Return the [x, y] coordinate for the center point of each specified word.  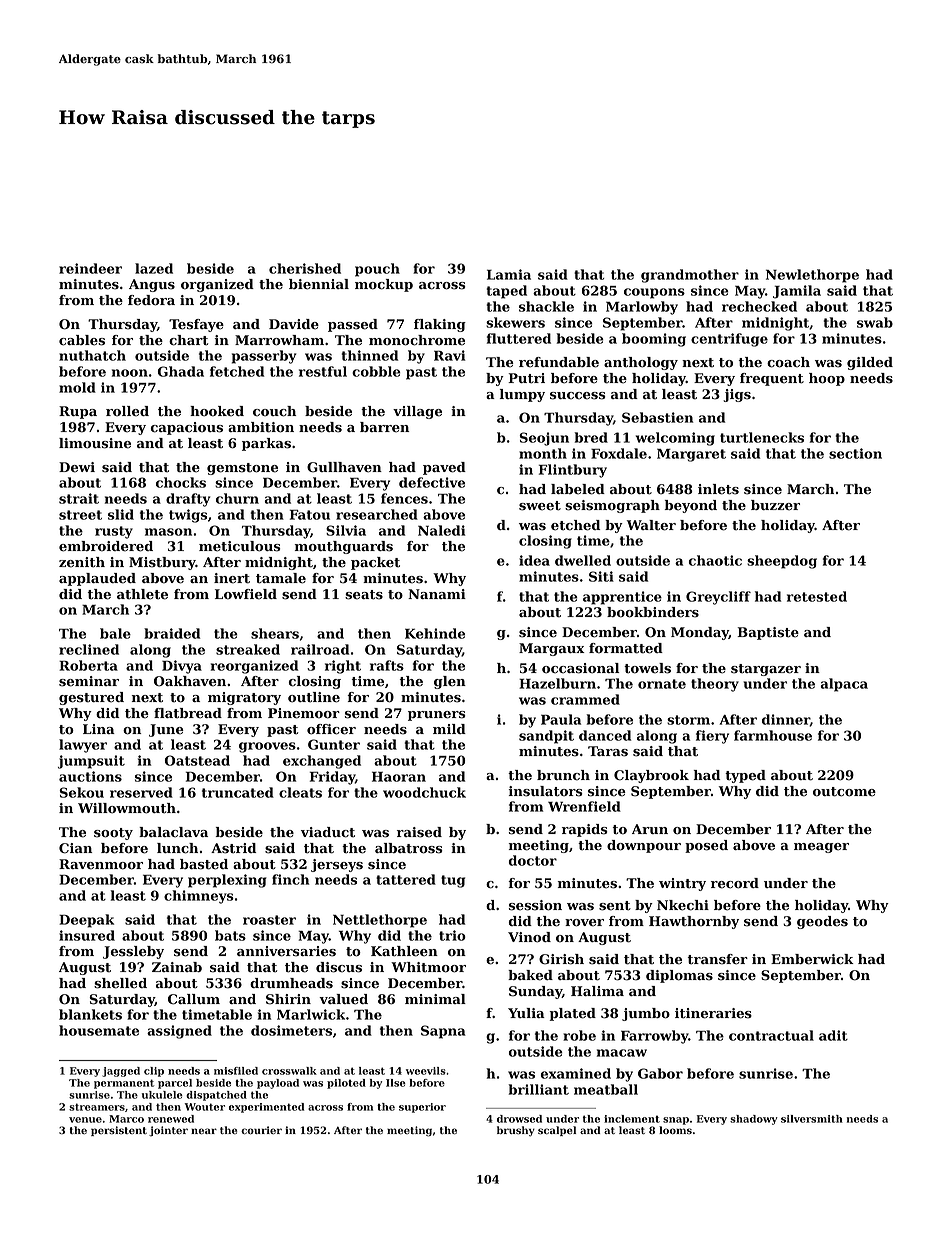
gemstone [242, 469]
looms [675, 1130]
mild [449, 729]
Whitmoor [428, 967]
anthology [641, 363]
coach [788, 362]
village [417, 412]
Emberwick [812, 959]
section [855, 453]
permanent [124, 1084]
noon [130, 373]
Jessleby [133, 952]
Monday [700, 633]
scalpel [557, 1131]
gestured [91, 698]
